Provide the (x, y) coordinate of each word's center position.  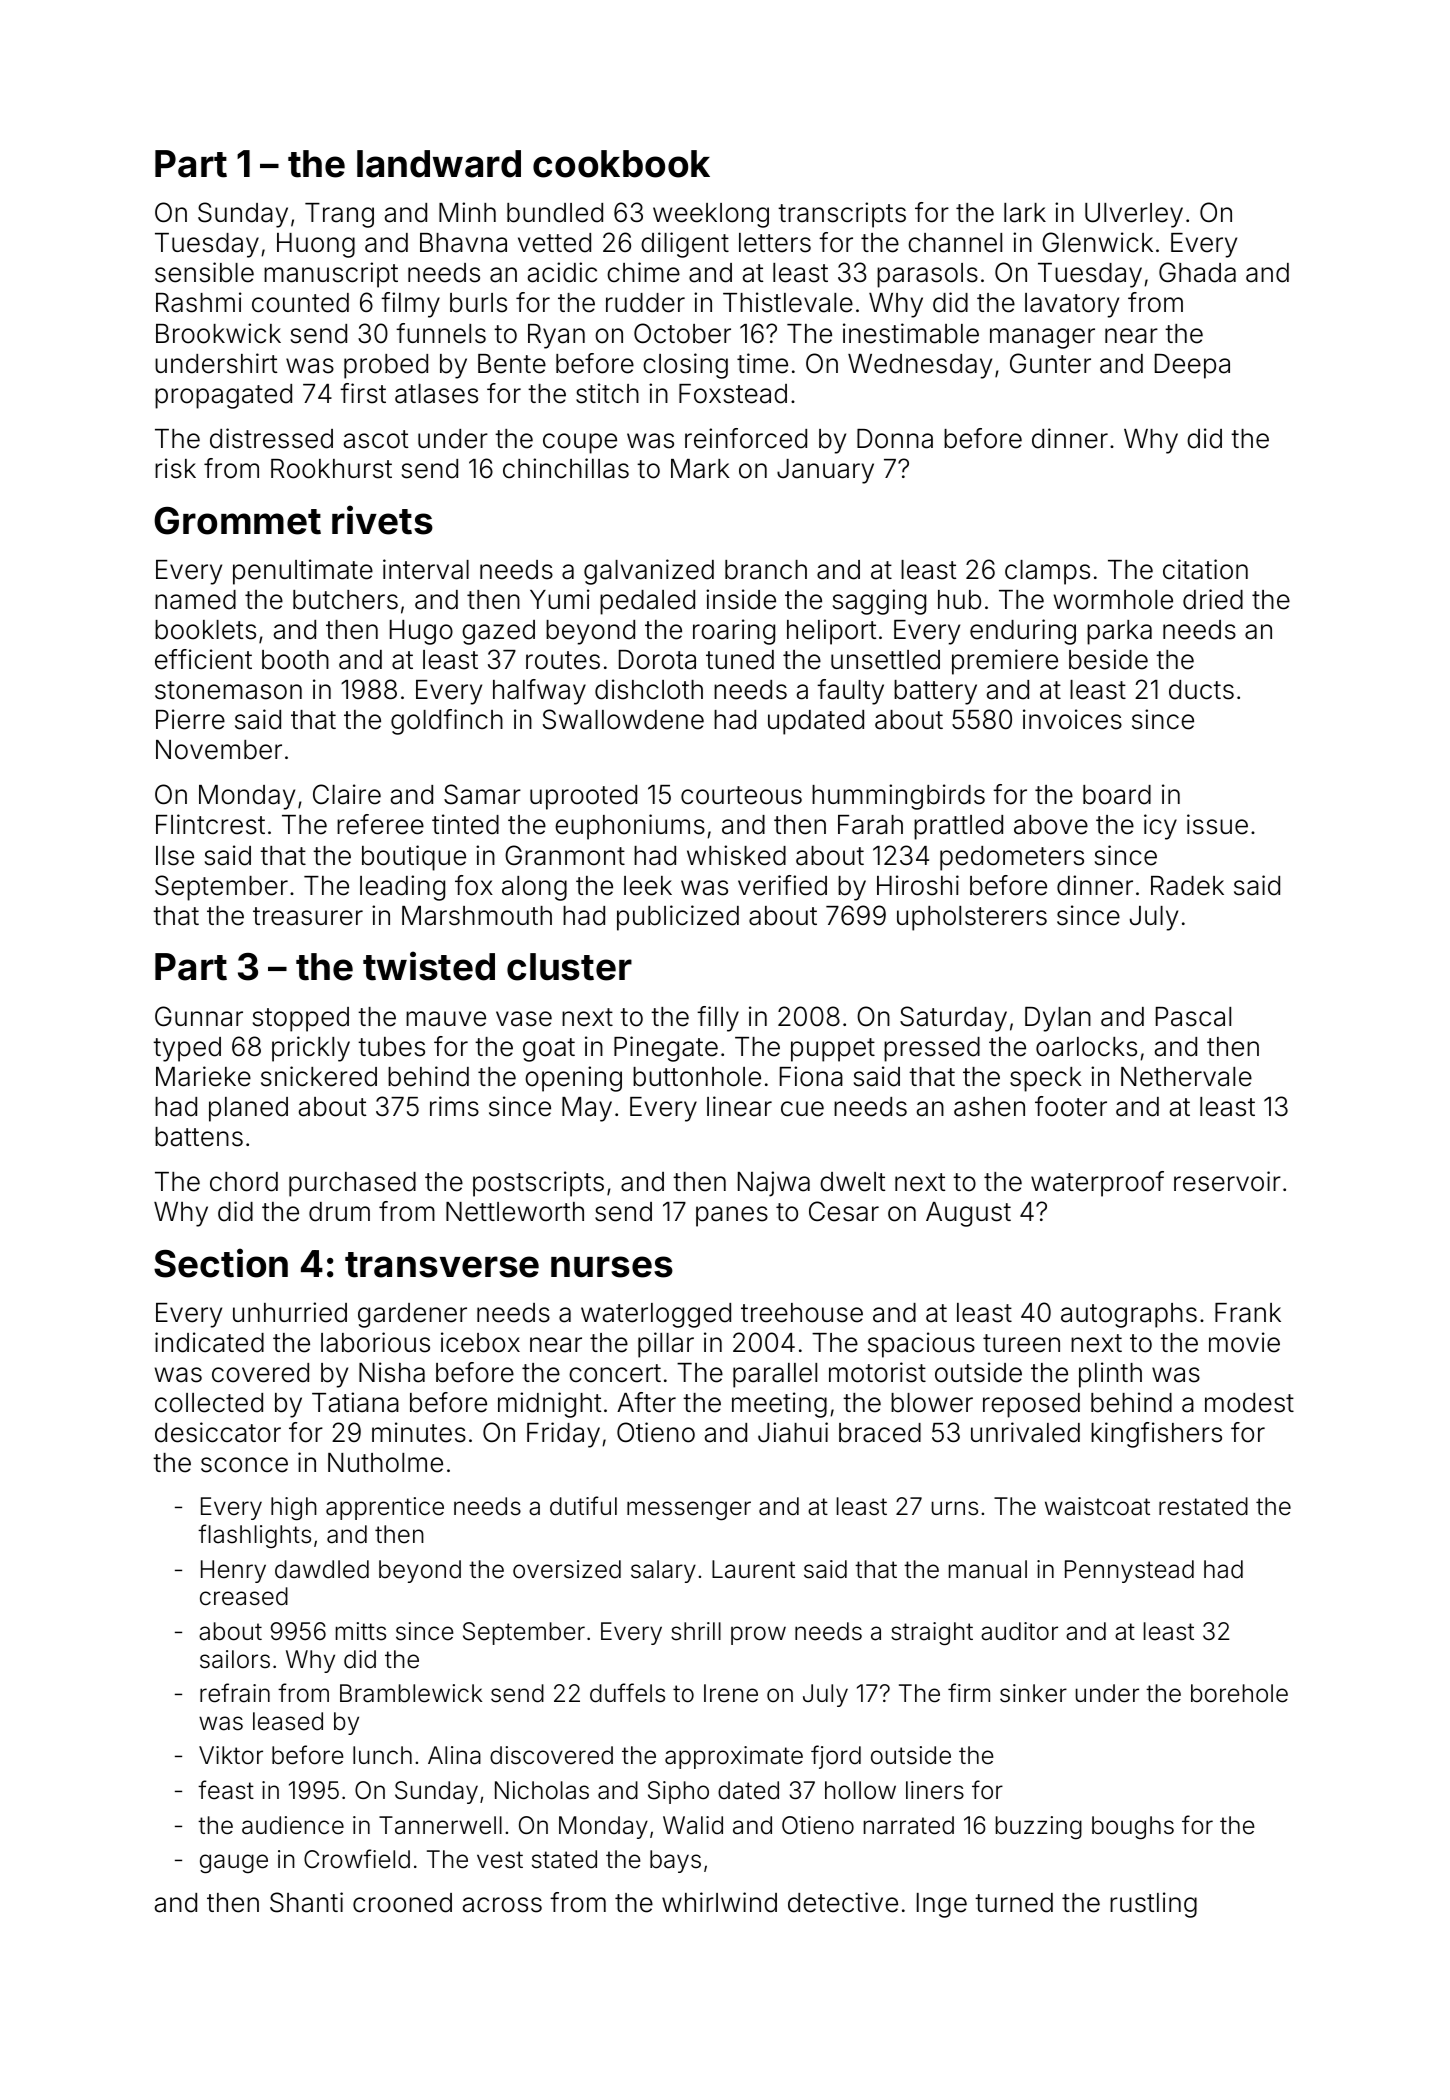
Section (221, 1263)
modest (1249, 1403)
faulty (850, 692)
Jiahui (793, 1432)
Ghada (1197, 272)
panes (732, 1216)
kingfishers (1156, 1435)
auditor (1019, 1631)
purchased (352, 1184)
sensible (204, 272)
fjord (836, 1757)
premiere (1005, 662)
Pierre (190, 719)
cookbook (621, 164)
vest (500, 1860)
